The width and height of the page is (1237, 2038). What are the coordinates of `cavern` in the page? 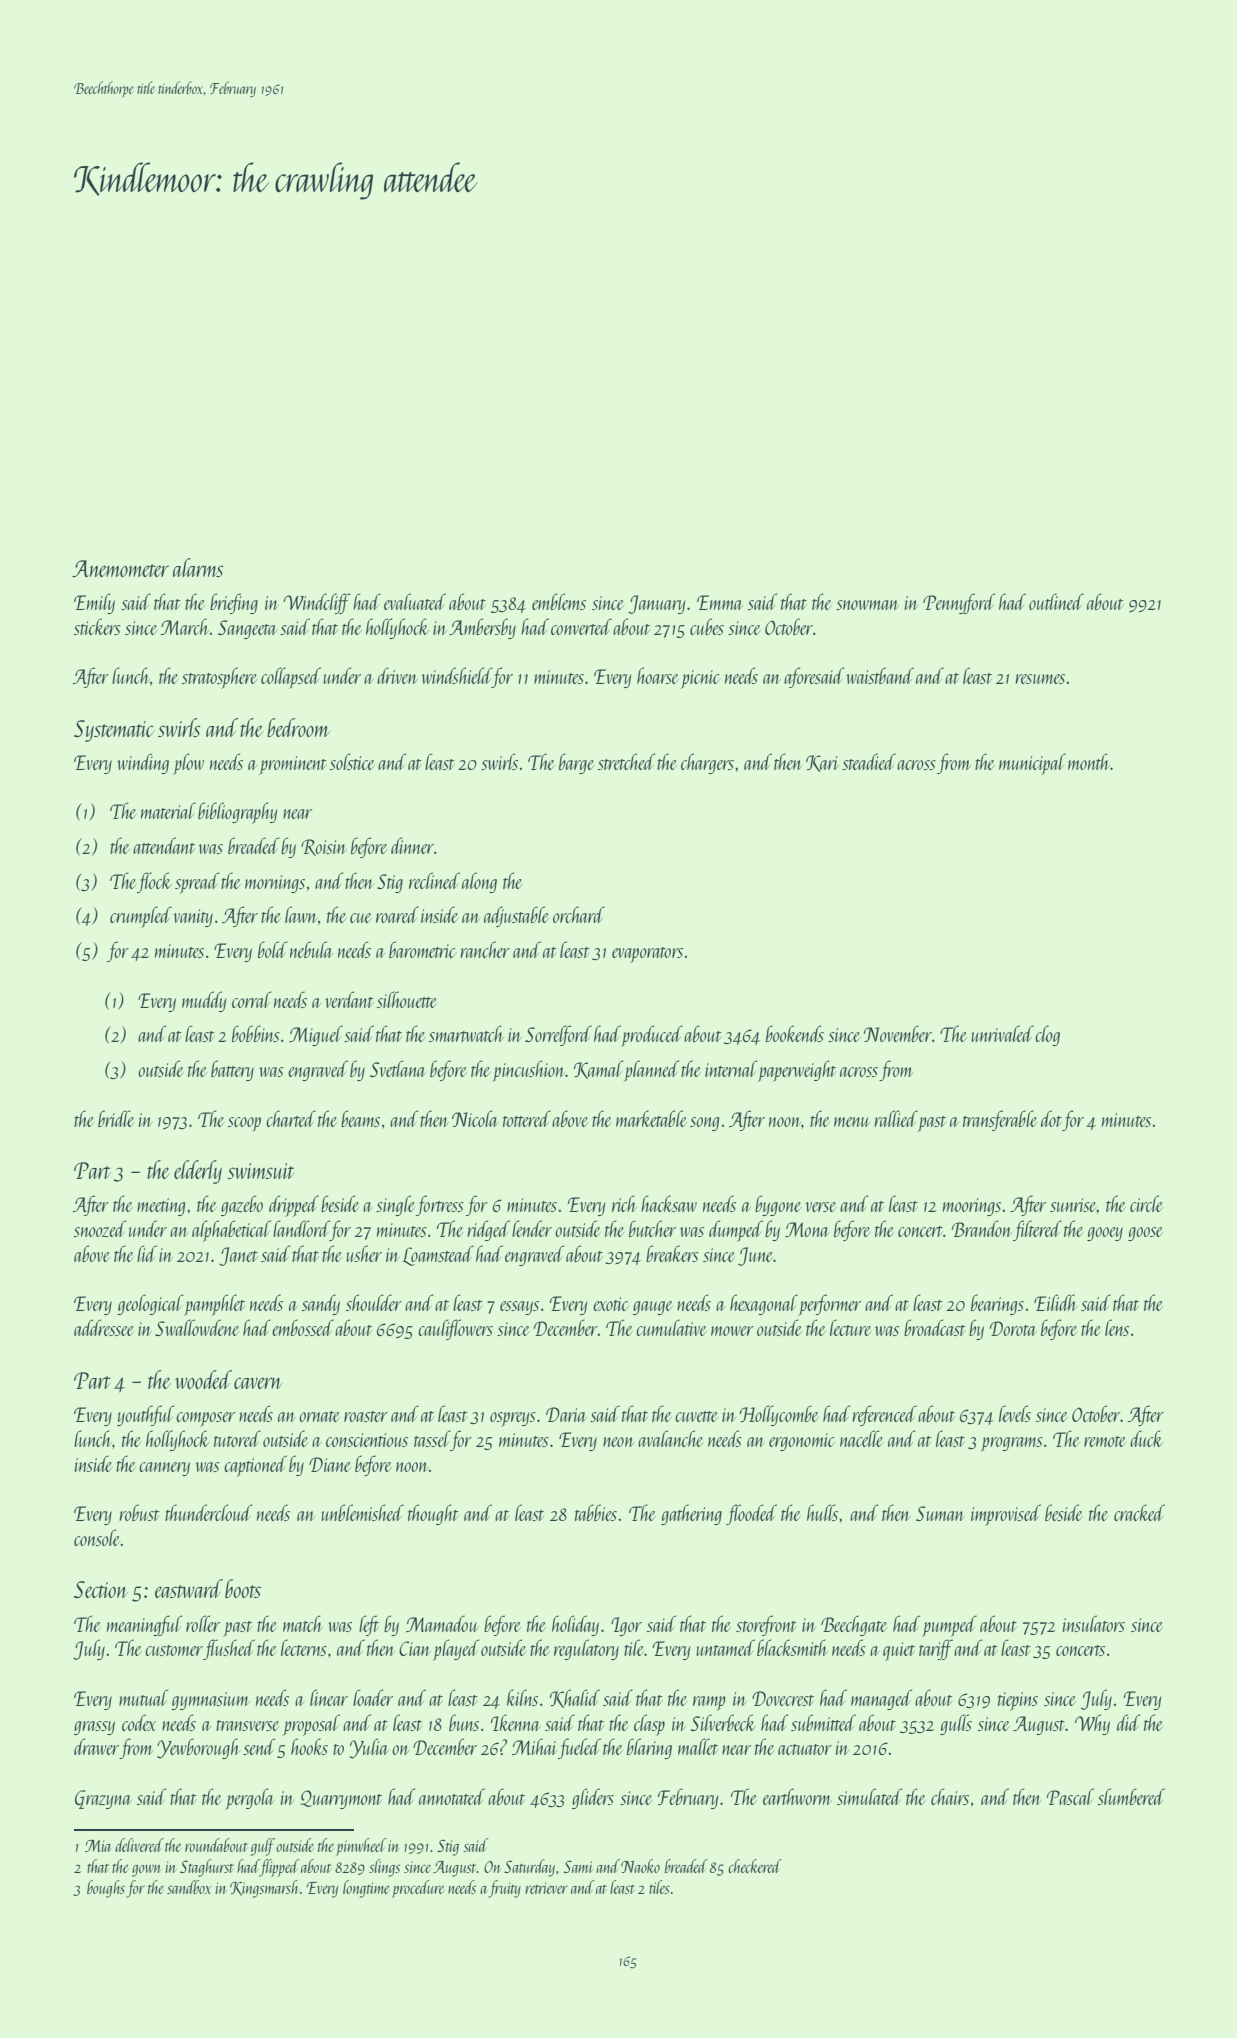 It's located at (258, 1383).
